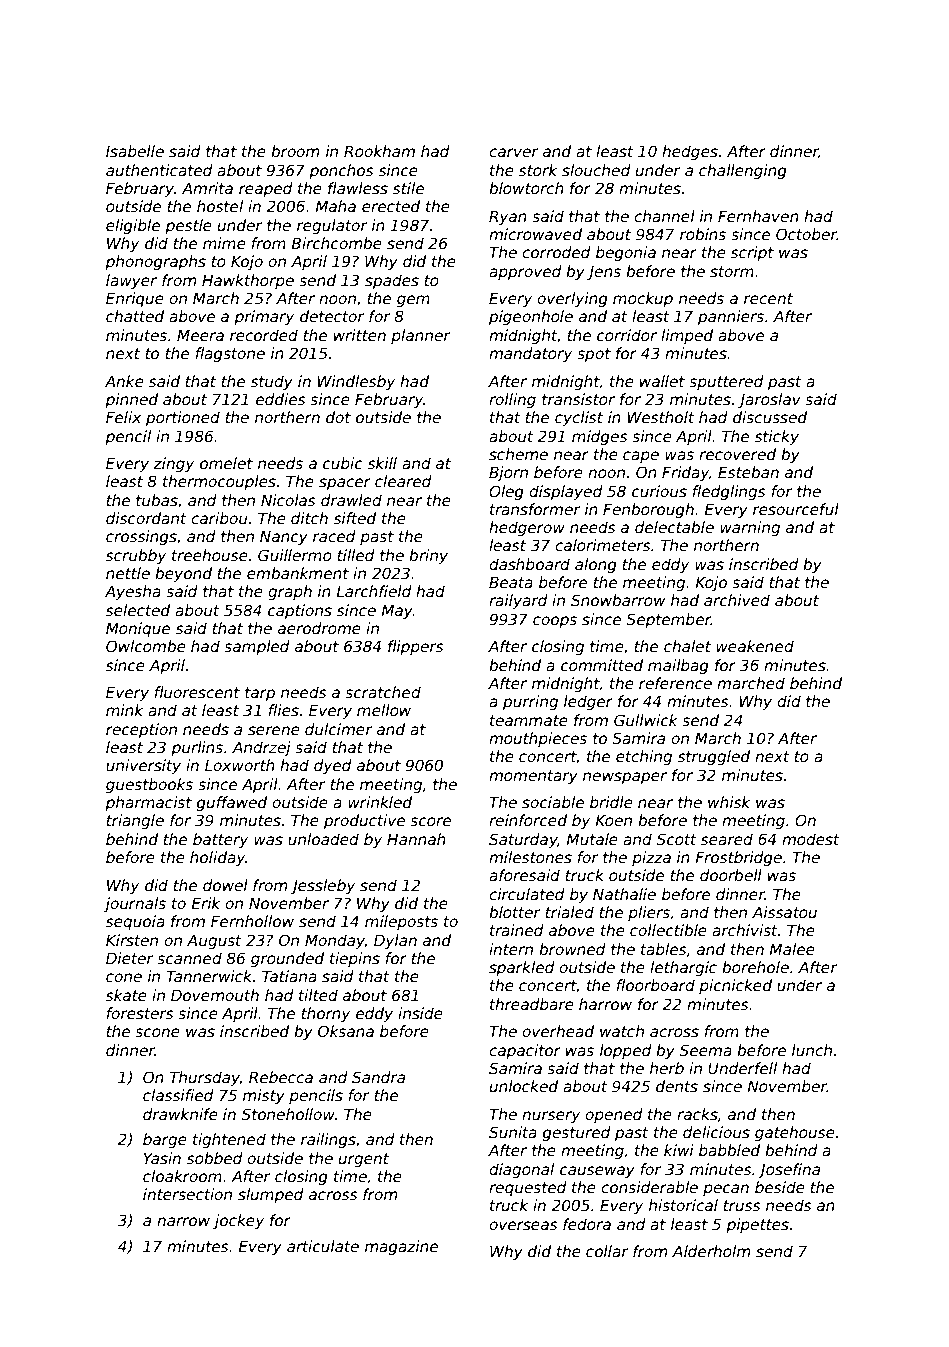 Image resolution: width=949 pixels, height=1347 pixels. What do you see at coordinates (420, 1013) in the document?
I see `inside` at bounding box center [420, 1013].
